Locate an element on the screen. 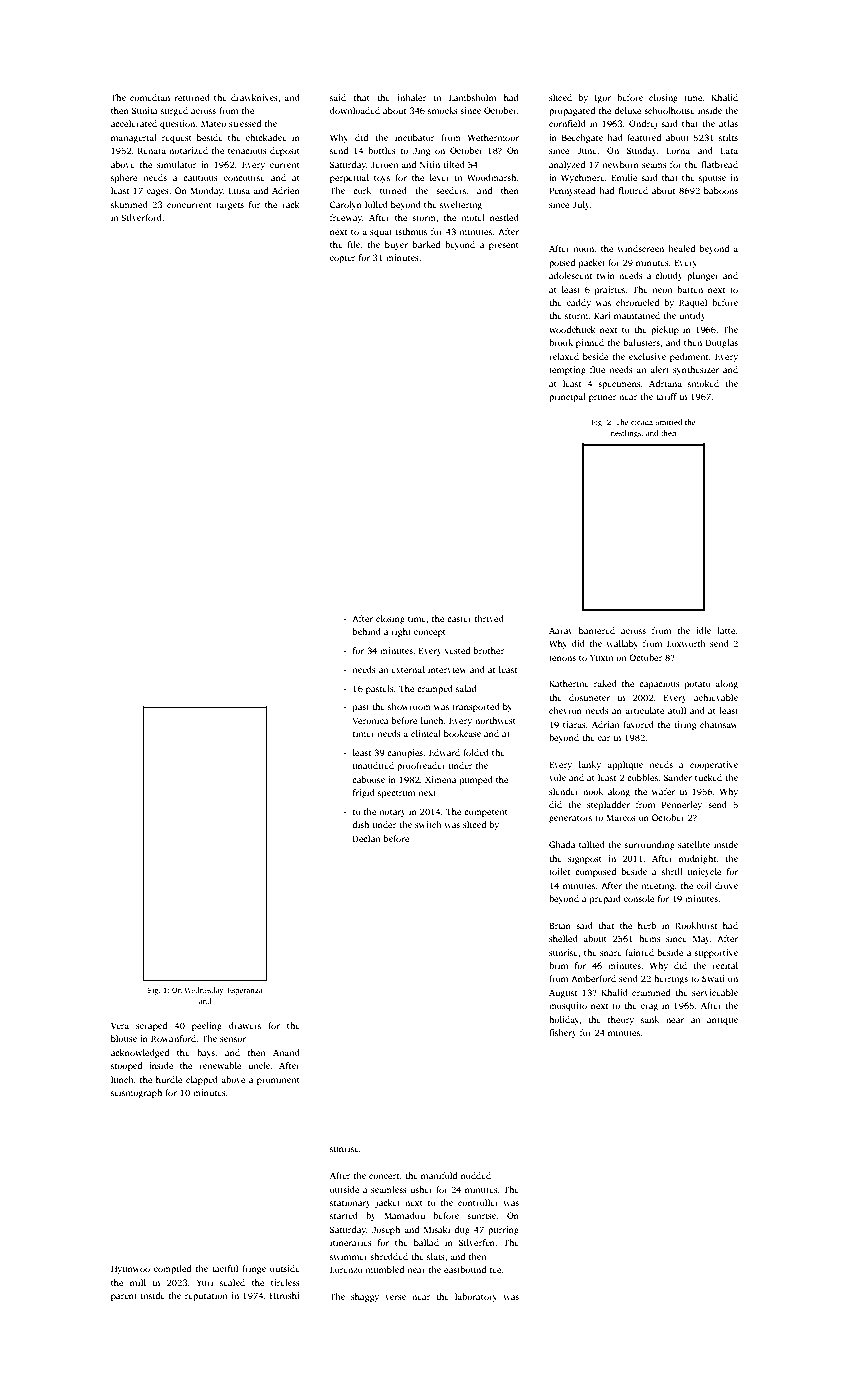 This screenshot has height=1400, width=849. blouse is located at coordinates (124, 1038).
